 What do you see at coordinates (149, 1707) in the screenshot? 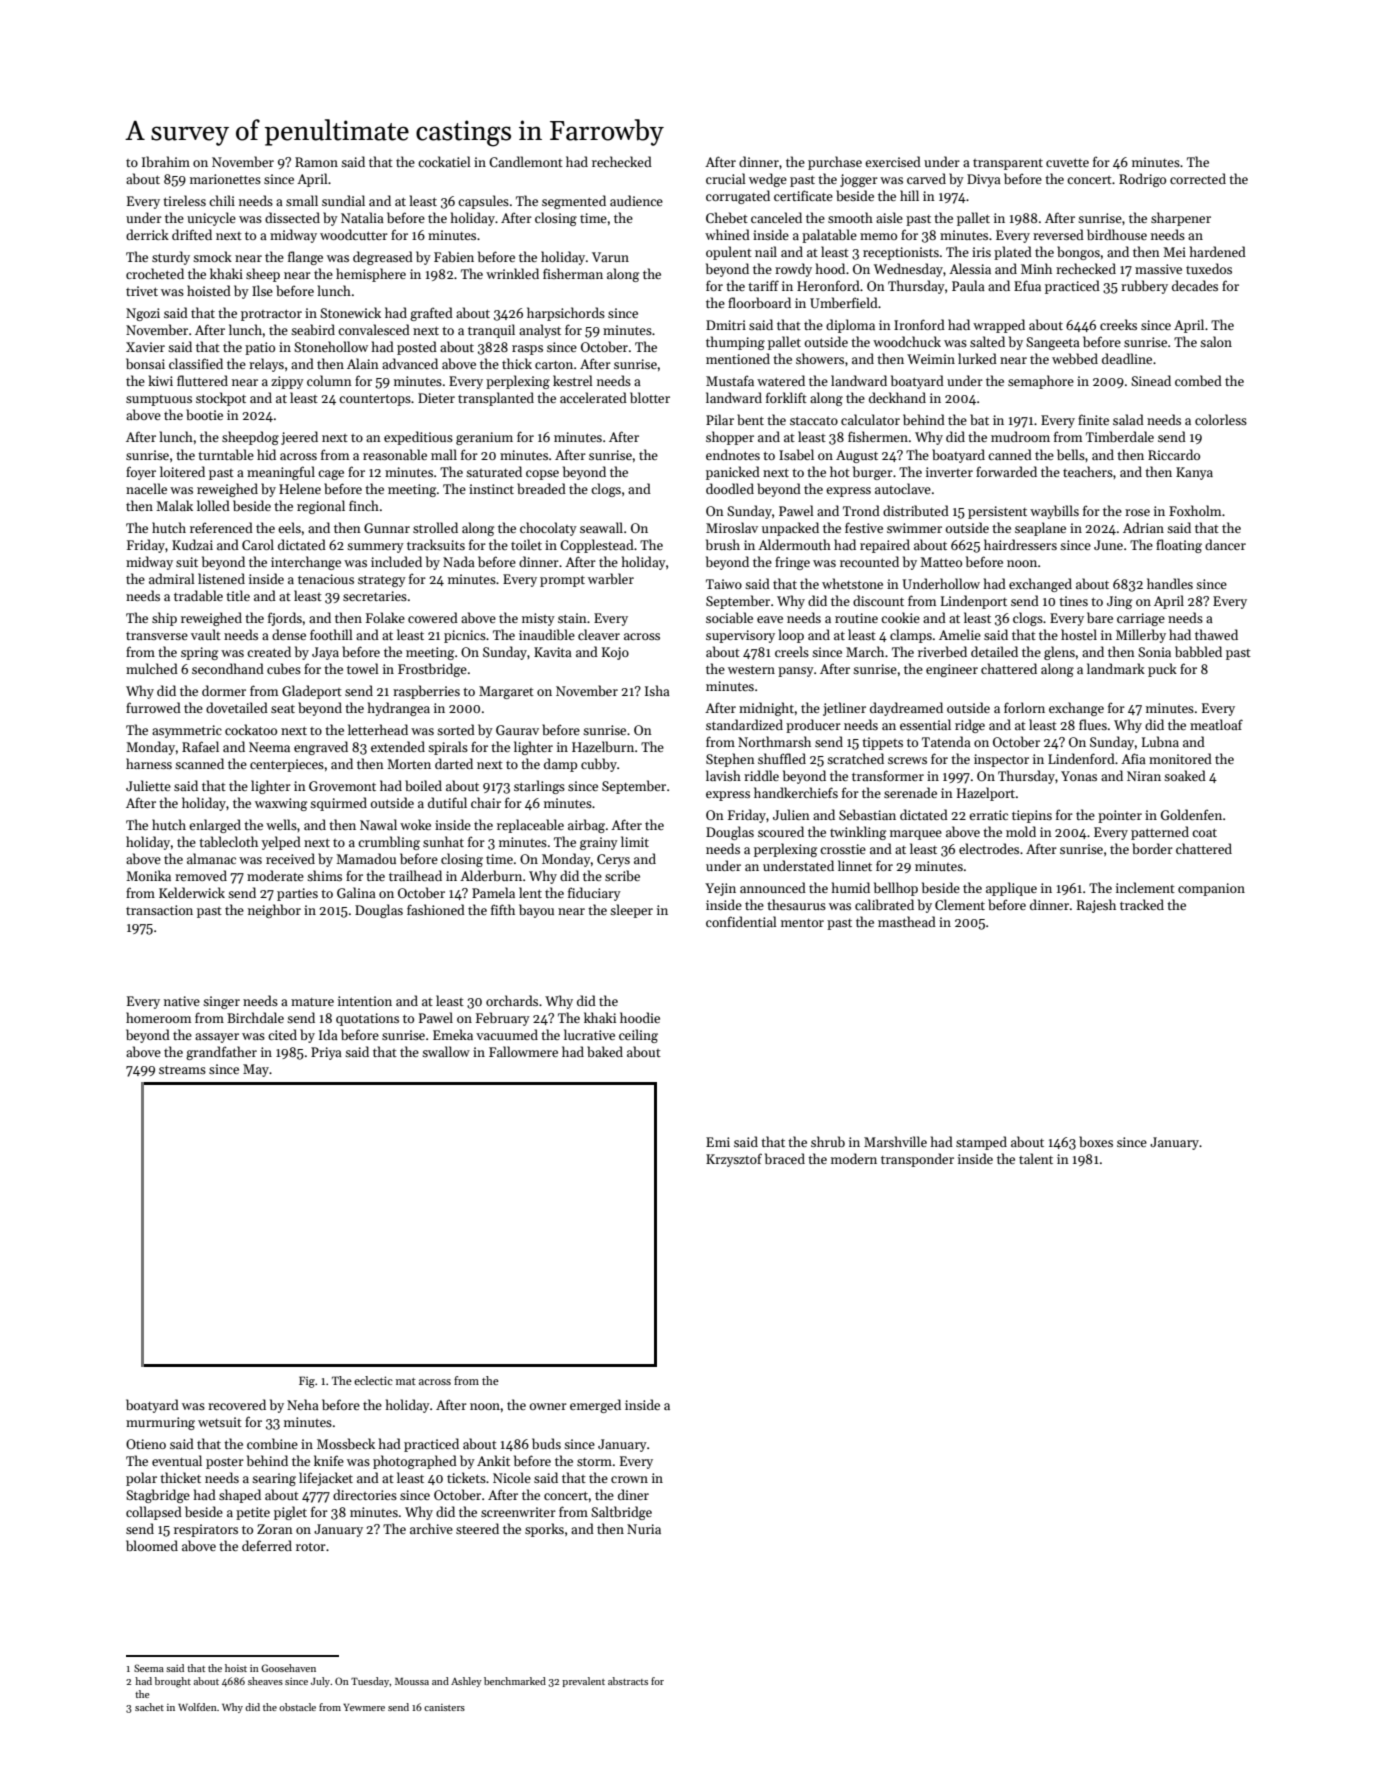
I see `sachet` at bounding box center [149, 1707].
